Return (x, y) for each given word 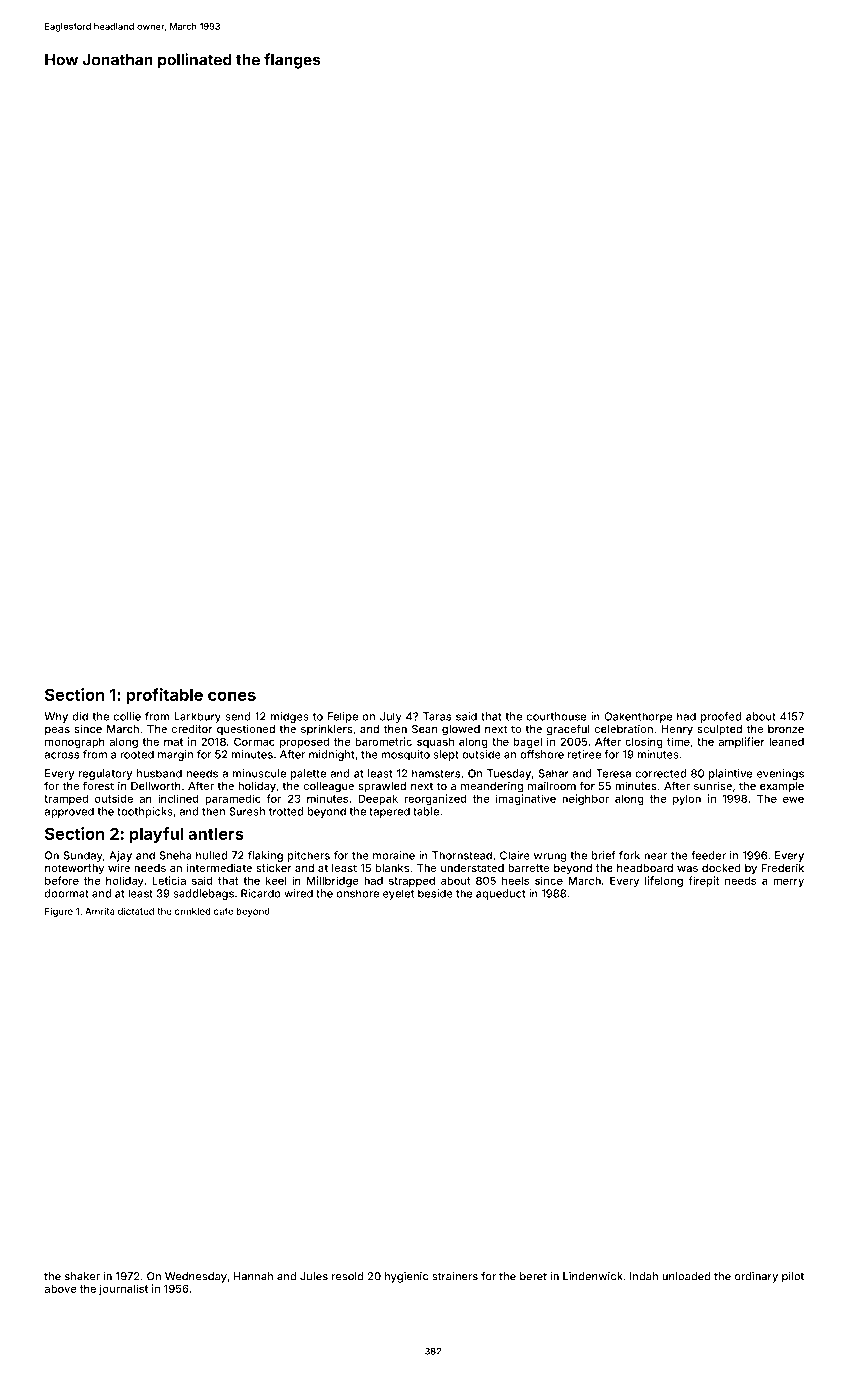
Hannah (253, 1276)
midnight (332, 755)
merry (788, 882)
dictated (136, 911)
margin (175, 755)
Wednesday (196, 1277)
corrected (661, 773)
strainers (455, 1276)
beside (435, 893)
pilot (793, 1277)
